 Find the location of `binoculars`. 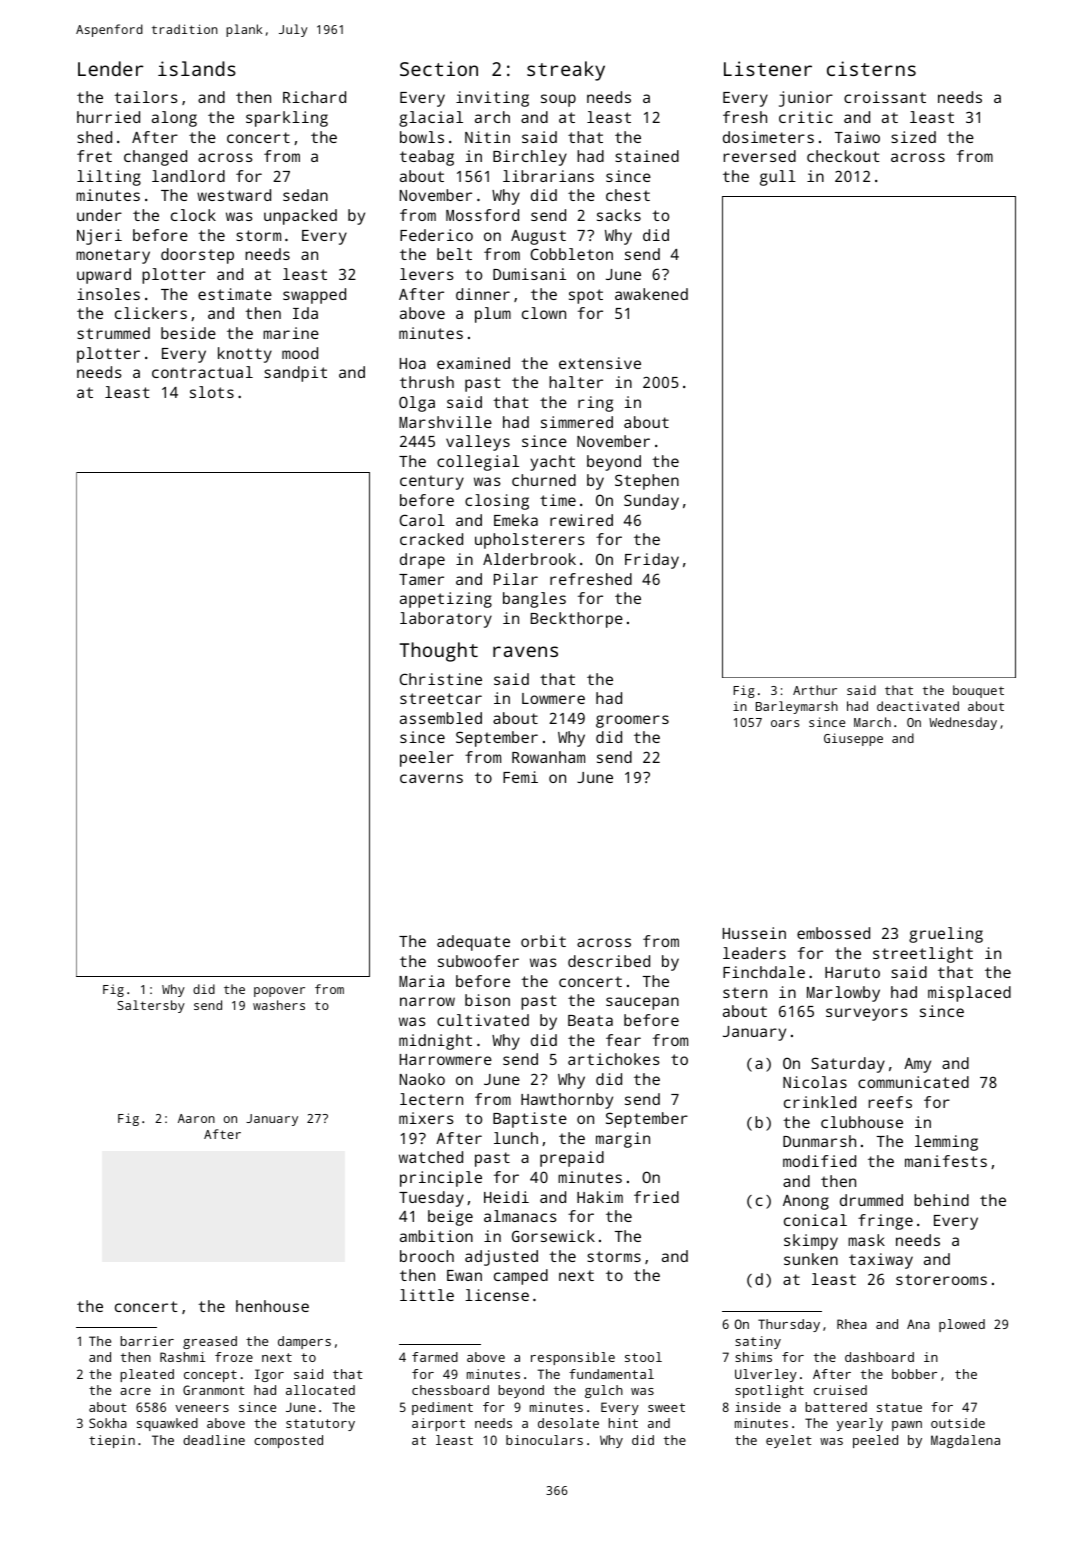

binoculars is located at coordinates (544, 1440).
